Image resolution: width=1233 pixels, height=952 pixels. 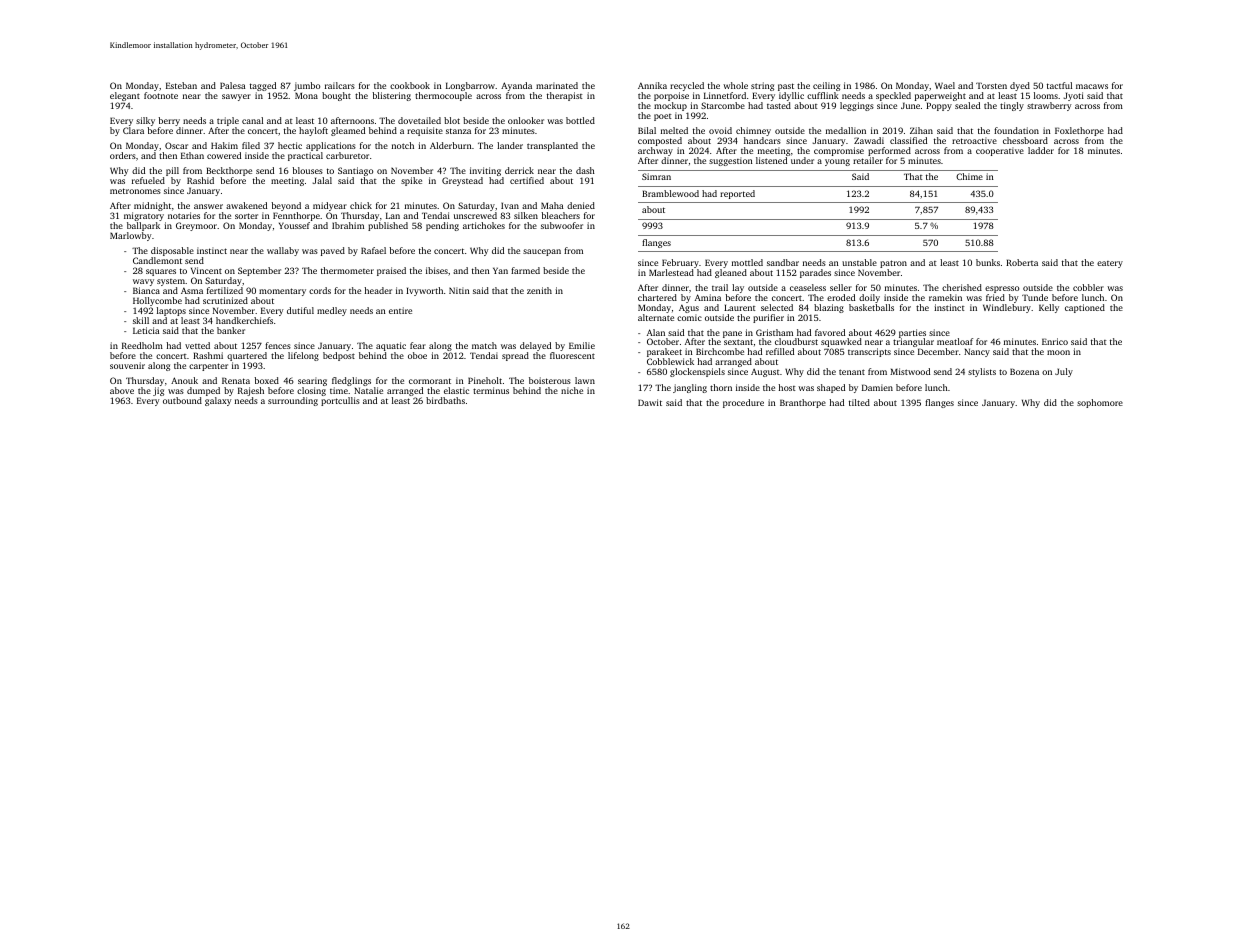 What do you see at coordinates (671, 272) in the document?
I see `Marlestead` at bounding box center [671, 272].
